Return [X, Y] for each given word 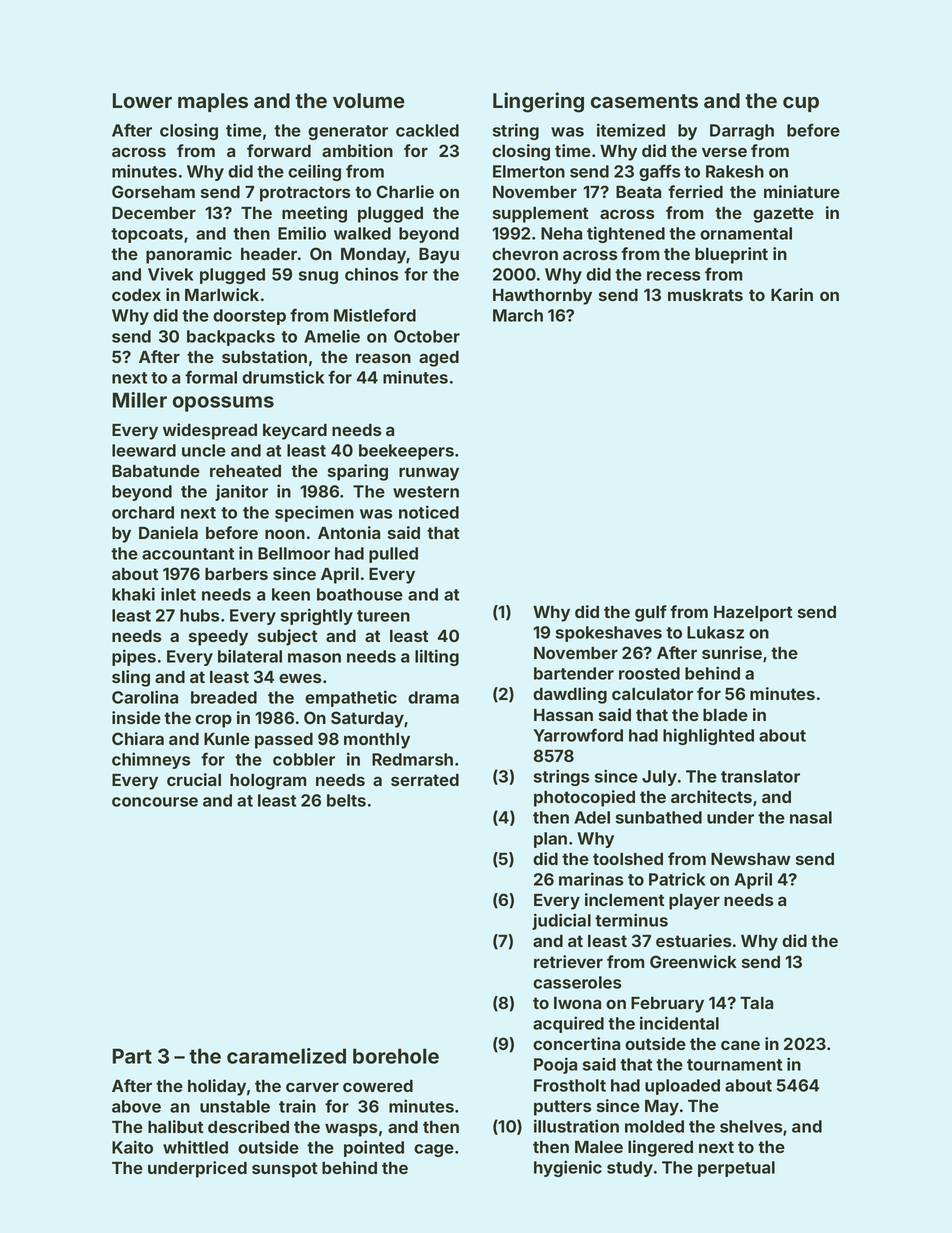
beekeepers [406, 452]
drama [433, 697]
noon [285, 534]
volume [369, 100]
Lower [142, 100]
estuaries [694, 940]
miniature [802, 191]
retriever [568, 961]
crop [213, 721]
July [659, 778]
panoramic [189, 255]
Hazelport [753, 614]
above [136, 1106]
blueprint [731, 255]
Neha [561, 233]
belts [346, 800]
